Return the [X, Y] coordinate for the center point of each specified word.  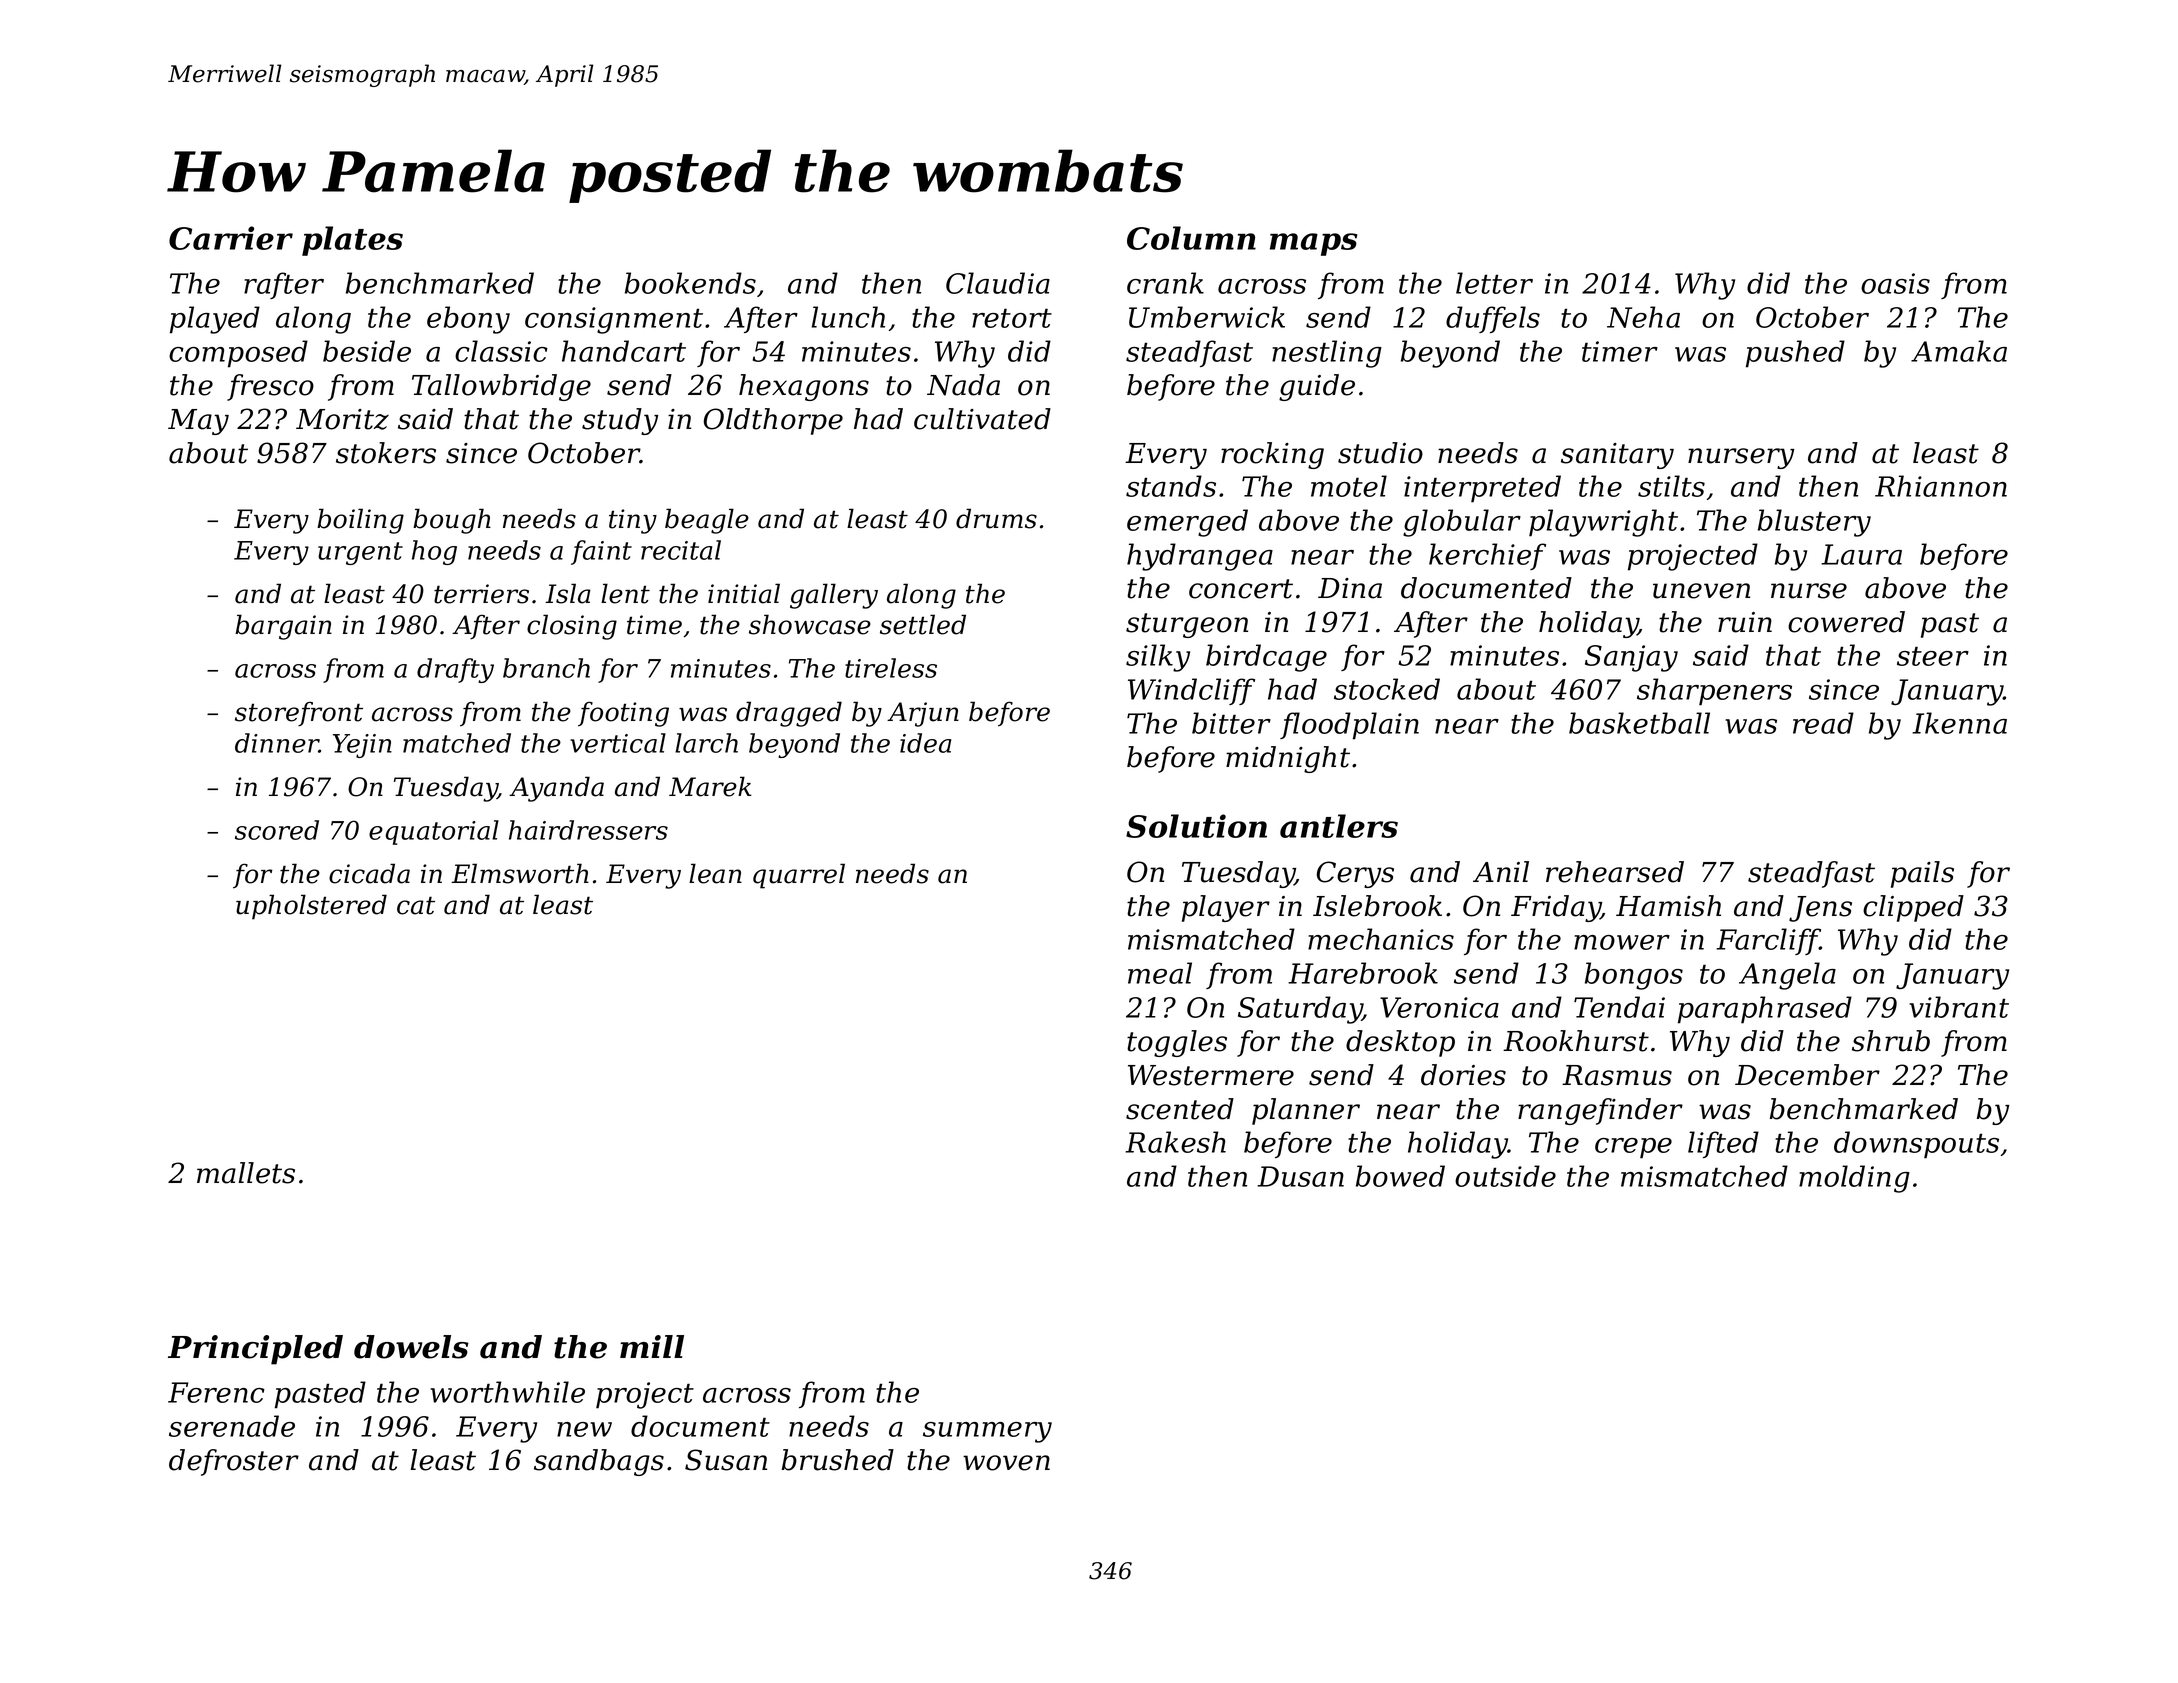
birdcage [1266, 658]
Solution [1196, 826]
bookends [690, 283]
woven [1006, 1463]
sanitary [1617, 456]
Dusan [1300, 1176]
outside [1505, 1176]
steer [1933, 656]
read [1823, 723]
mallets [246, 1173]
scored [277, 830]
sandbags [599, 1462]
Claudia [998, 283]
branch [546, 668]
